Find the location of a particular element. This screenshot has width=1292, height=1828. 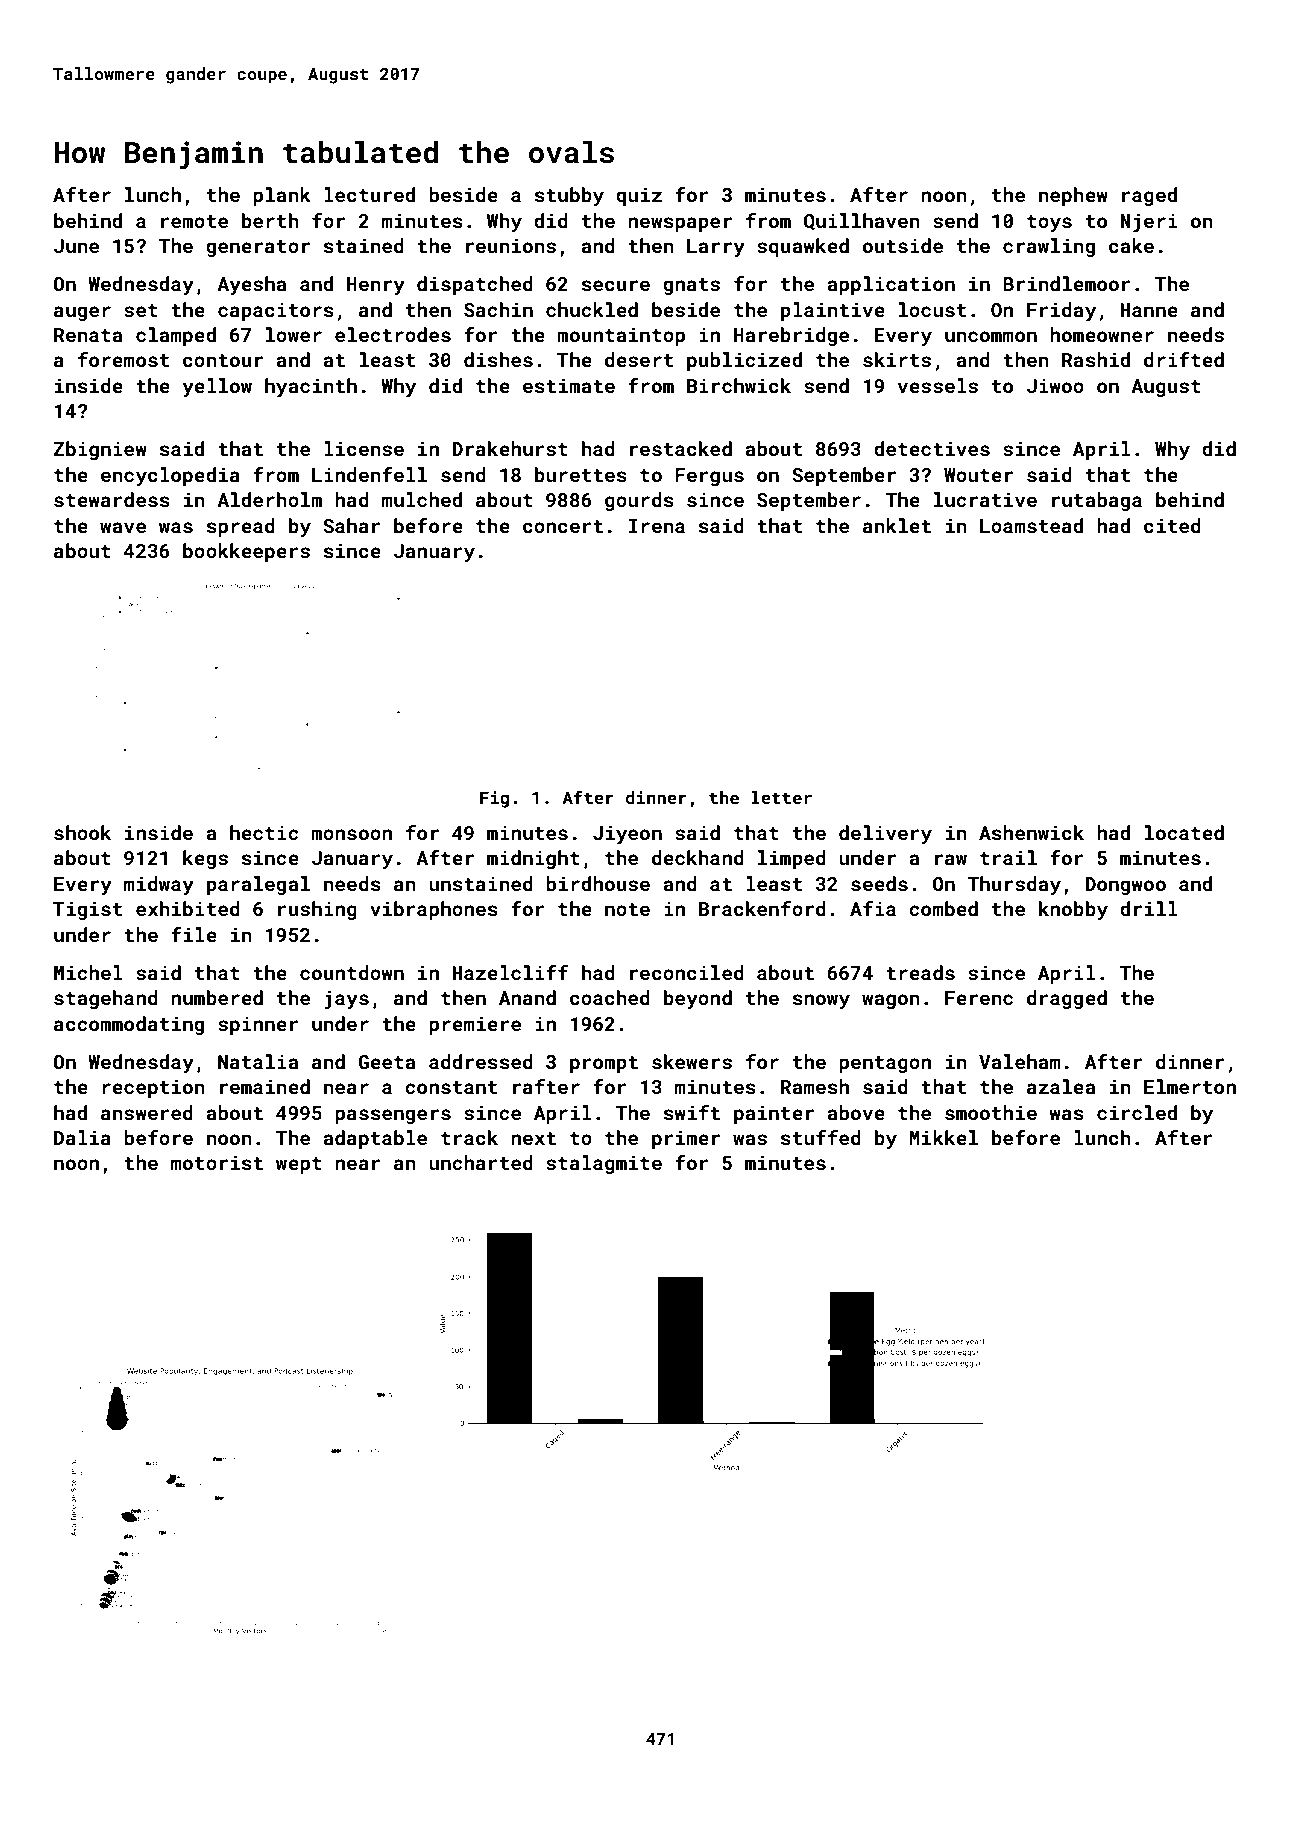

toys is located at coordinates (1049, 223).
